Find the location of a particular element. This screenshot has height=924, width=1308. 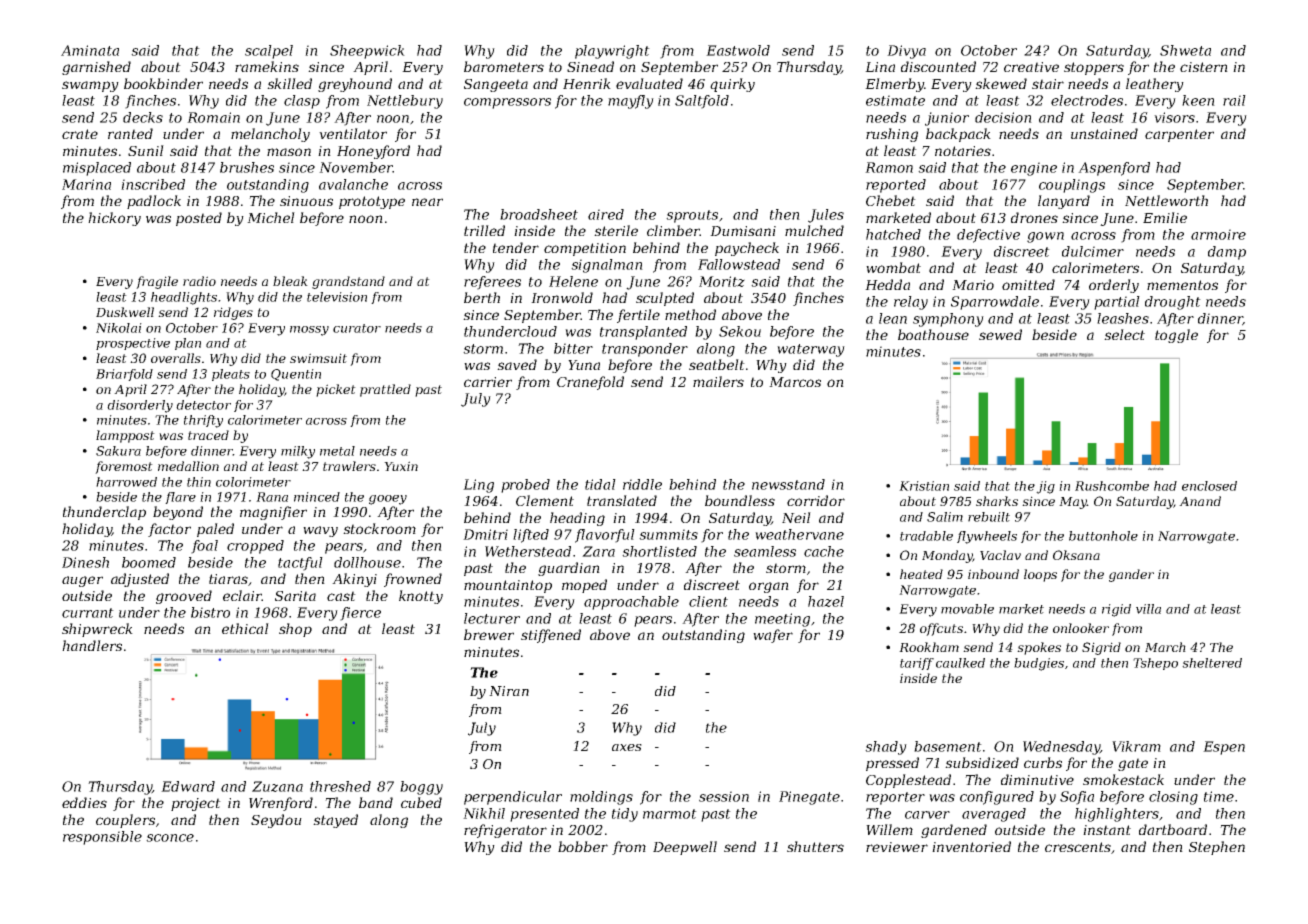

newsstand is located at coordinates (788, 484).
